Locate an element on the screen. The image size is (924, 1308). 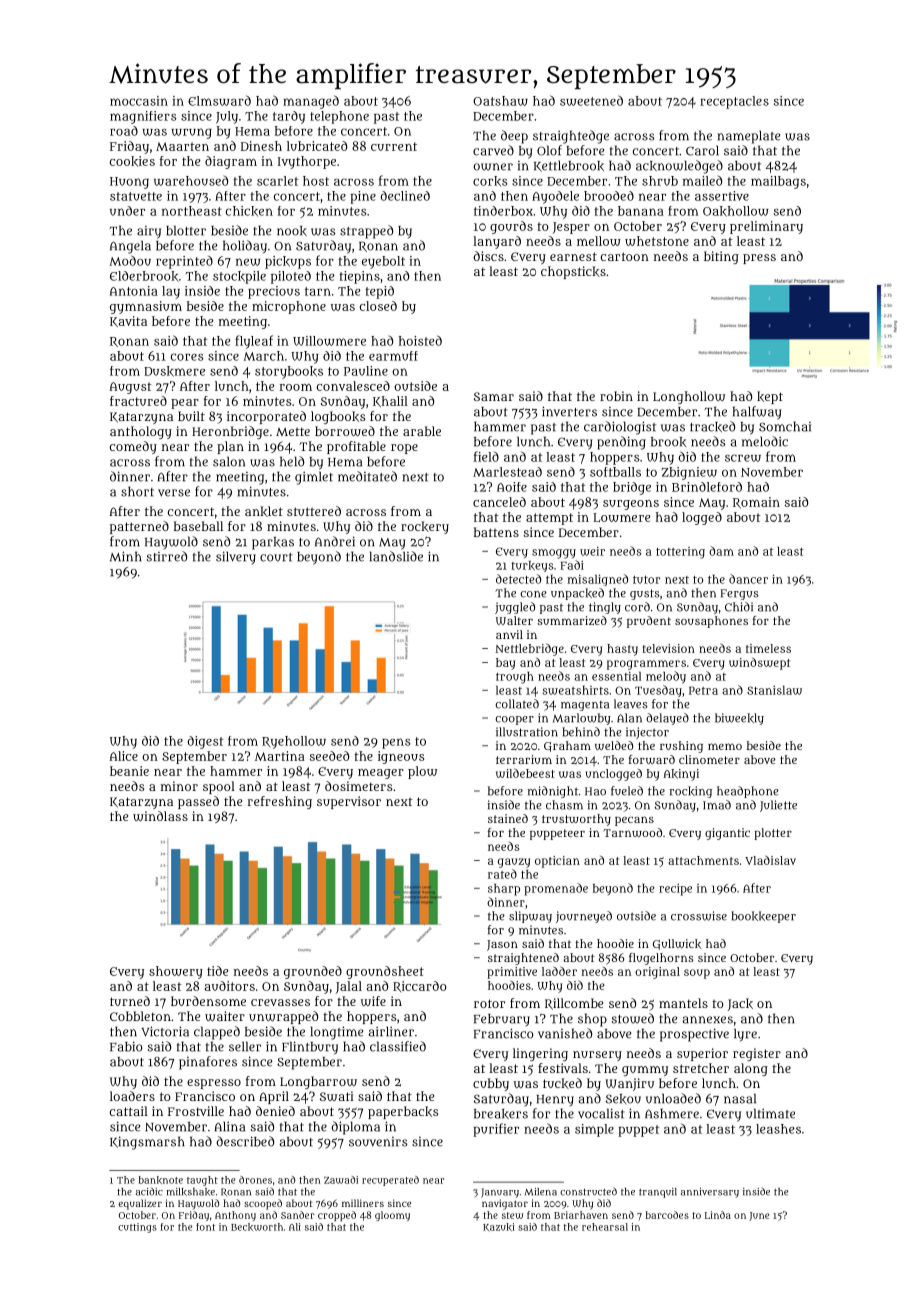
pear is located at coordinates (185, 404).
